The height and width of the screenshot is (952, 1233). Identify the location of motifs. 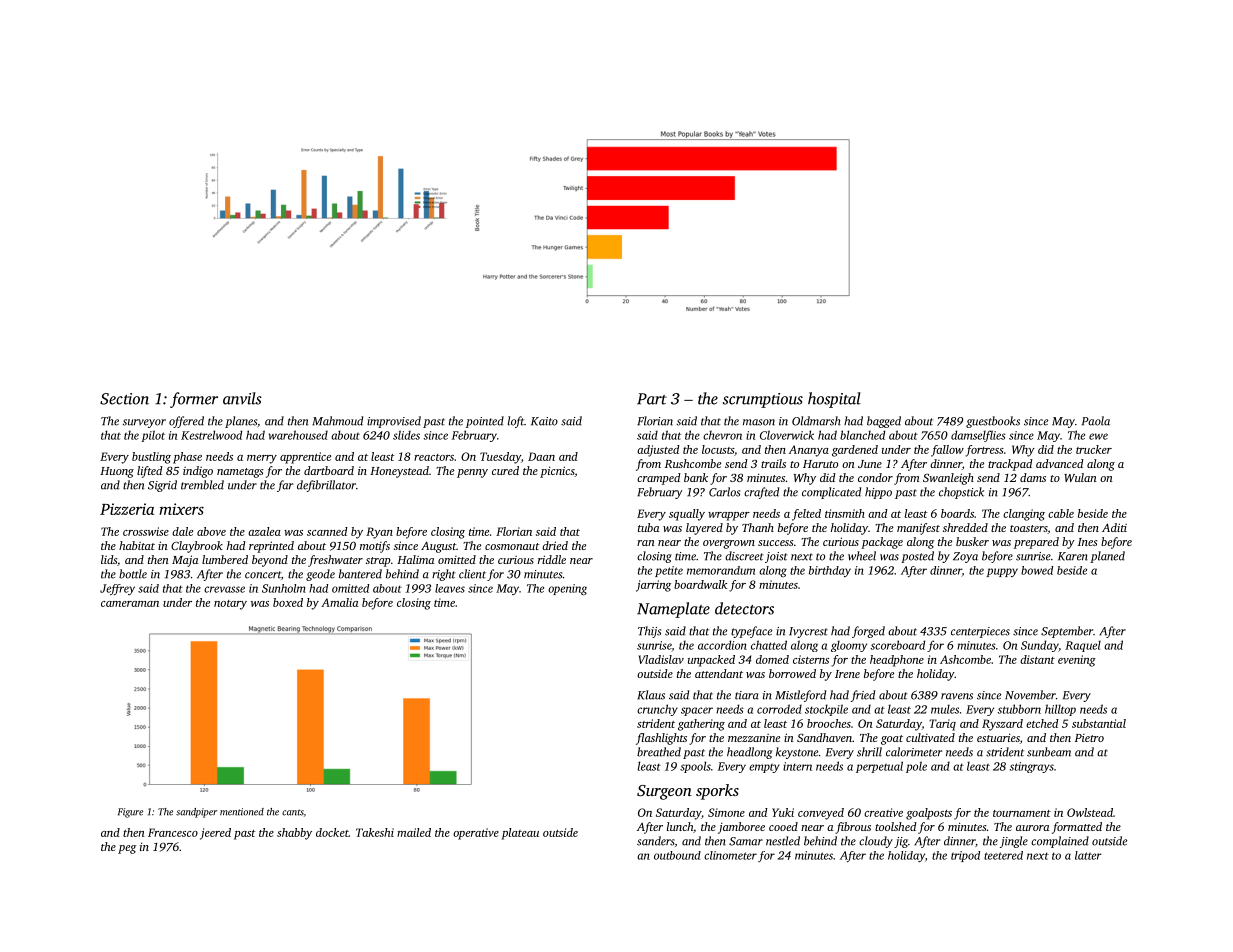
(375, 547).
